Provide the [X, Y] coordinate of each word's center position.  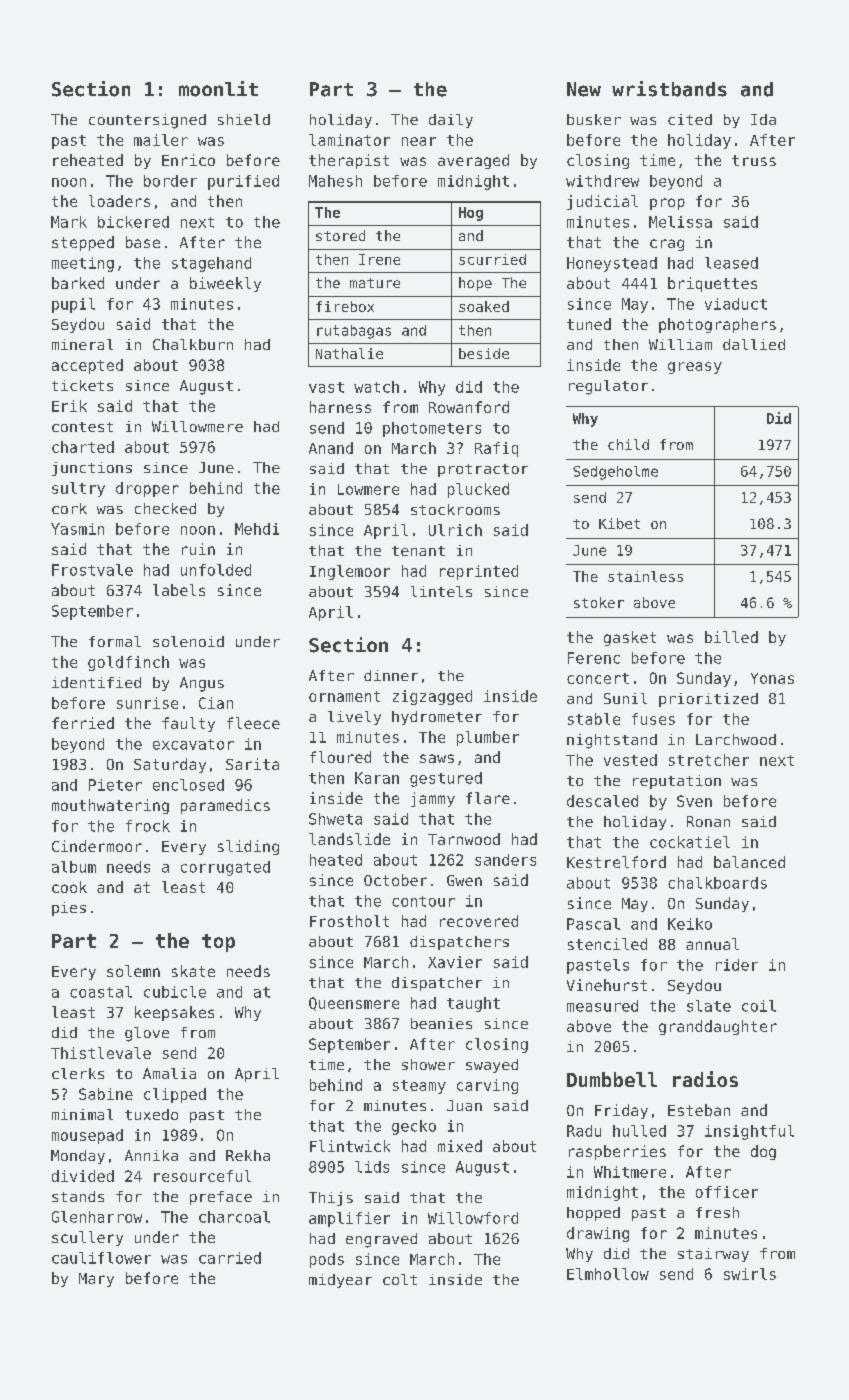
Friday [621, 1111]
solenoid [188, 641]
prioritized [708, 700]
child [628, 444]
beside [484, 353]
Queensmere [354, 1004]
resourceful [202, 1176]
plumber [488, 738]
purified [243, 182]
